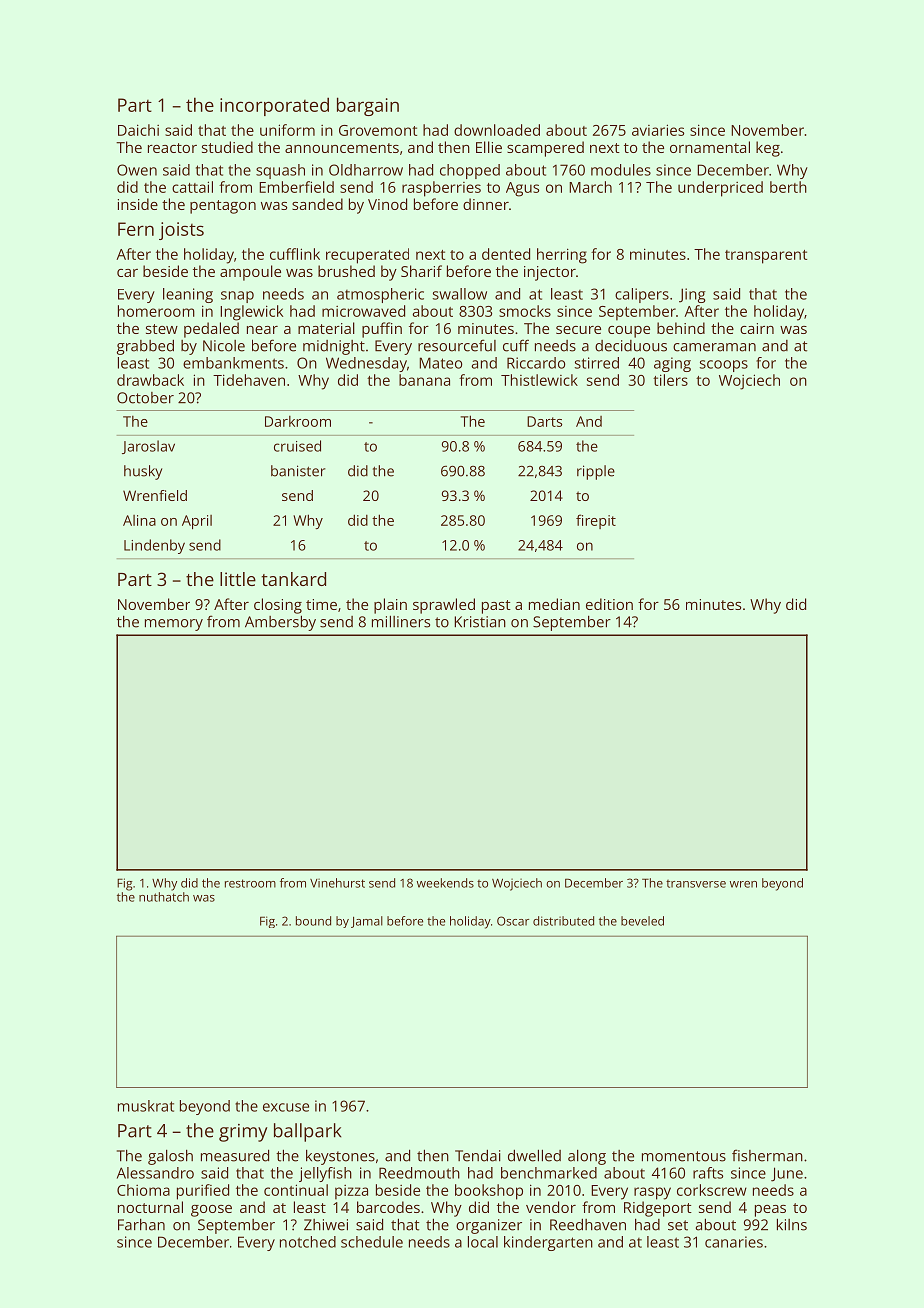  Describe the element at coordinates (445, 883) in the page. I see `weekends` at that location.
